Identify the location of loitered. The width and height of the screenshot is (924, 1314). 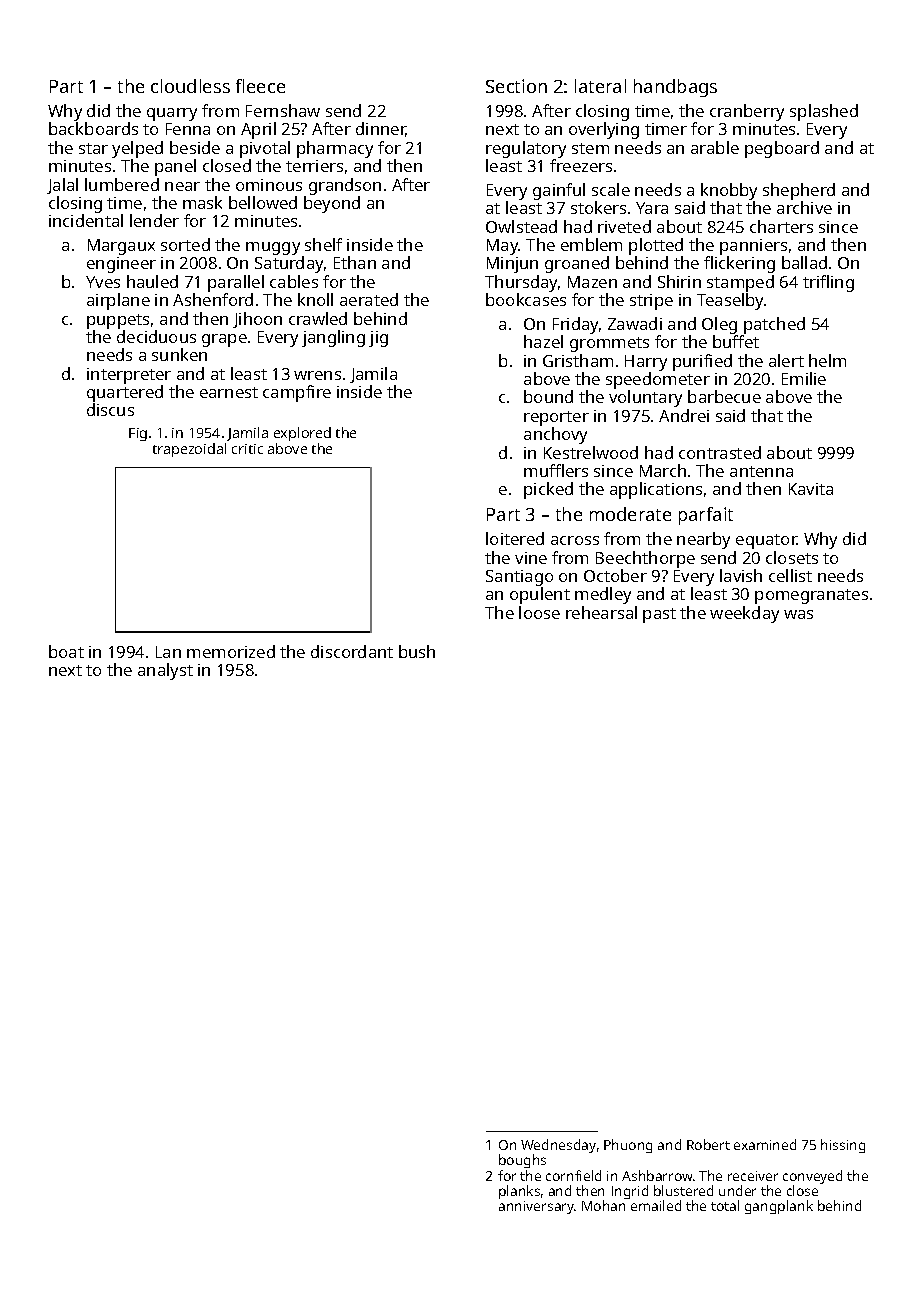
(515, 538).
